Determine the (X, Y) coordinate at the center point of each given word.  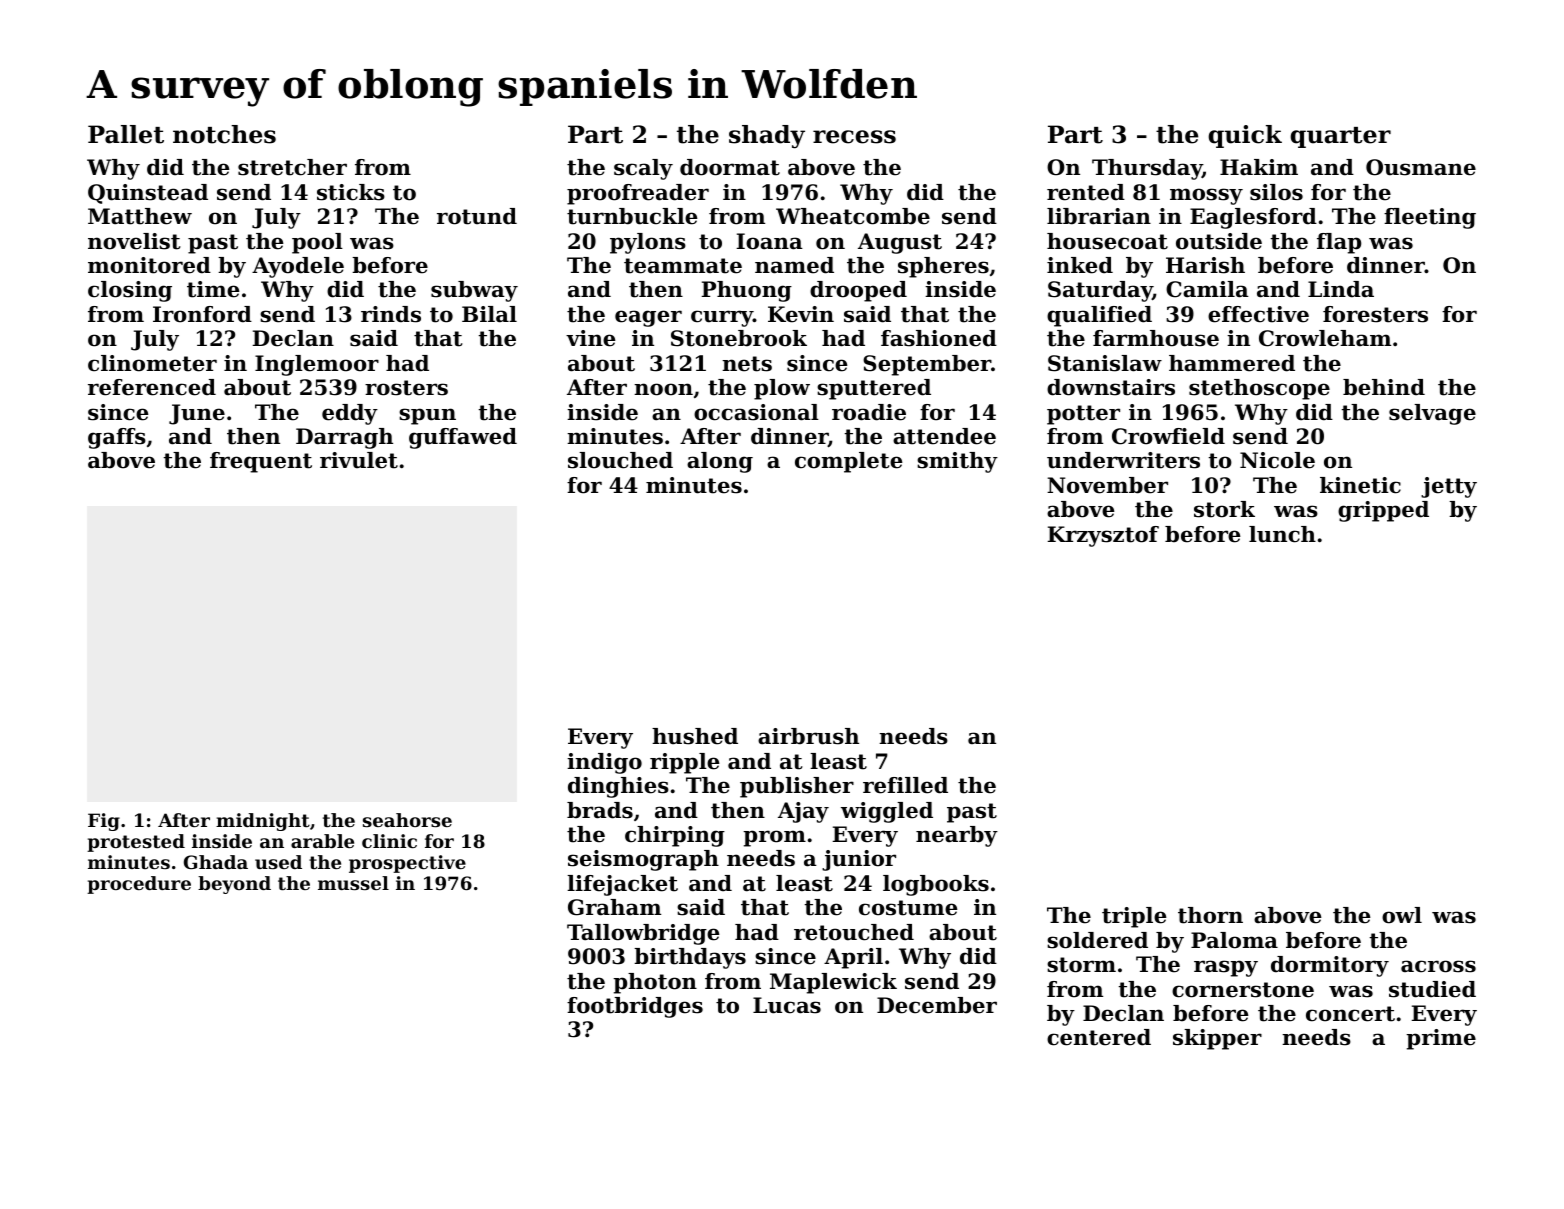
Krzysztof (1103, 536)
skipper (1217, 1039)
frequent (261, 462)
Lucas (787, 1005)
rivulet (359, 460)
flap (1339, 243)
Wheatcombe (853, 216)
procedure (139, 885)
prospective (407, 864)
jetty (1449, 487)
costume (908, 908)
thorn (1210, 915)
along (720, 462)
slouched (620, 460)
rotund (477, 216)
